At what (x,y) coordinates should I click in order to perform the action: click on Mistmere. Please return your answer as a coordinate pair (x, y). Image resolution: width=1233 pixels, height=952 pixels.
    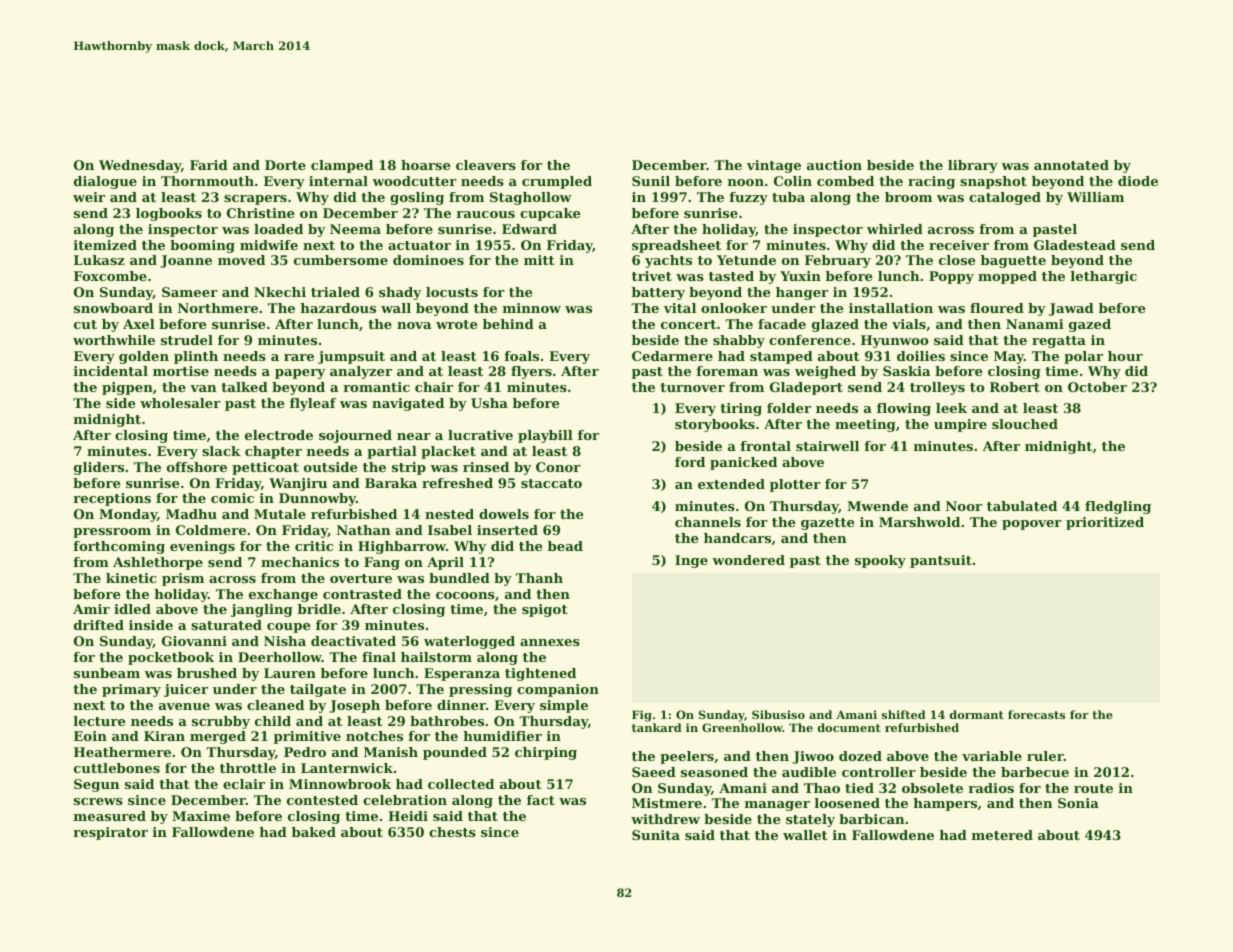
    Looking at the image, I should click on (667, 803).
